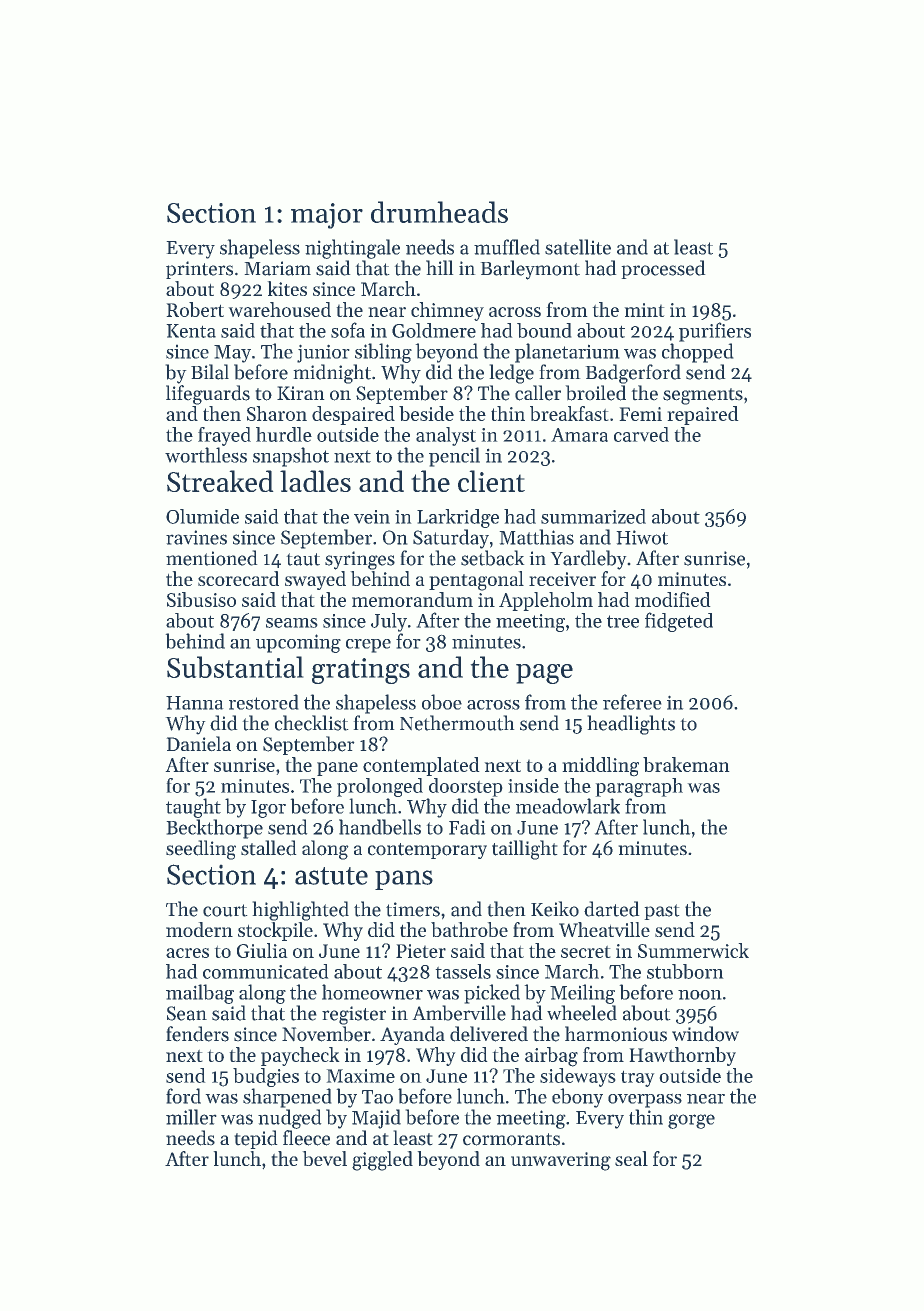  Describe the element at coordinates (191, 1117) in the screenshot. I see `miller` at that location.
